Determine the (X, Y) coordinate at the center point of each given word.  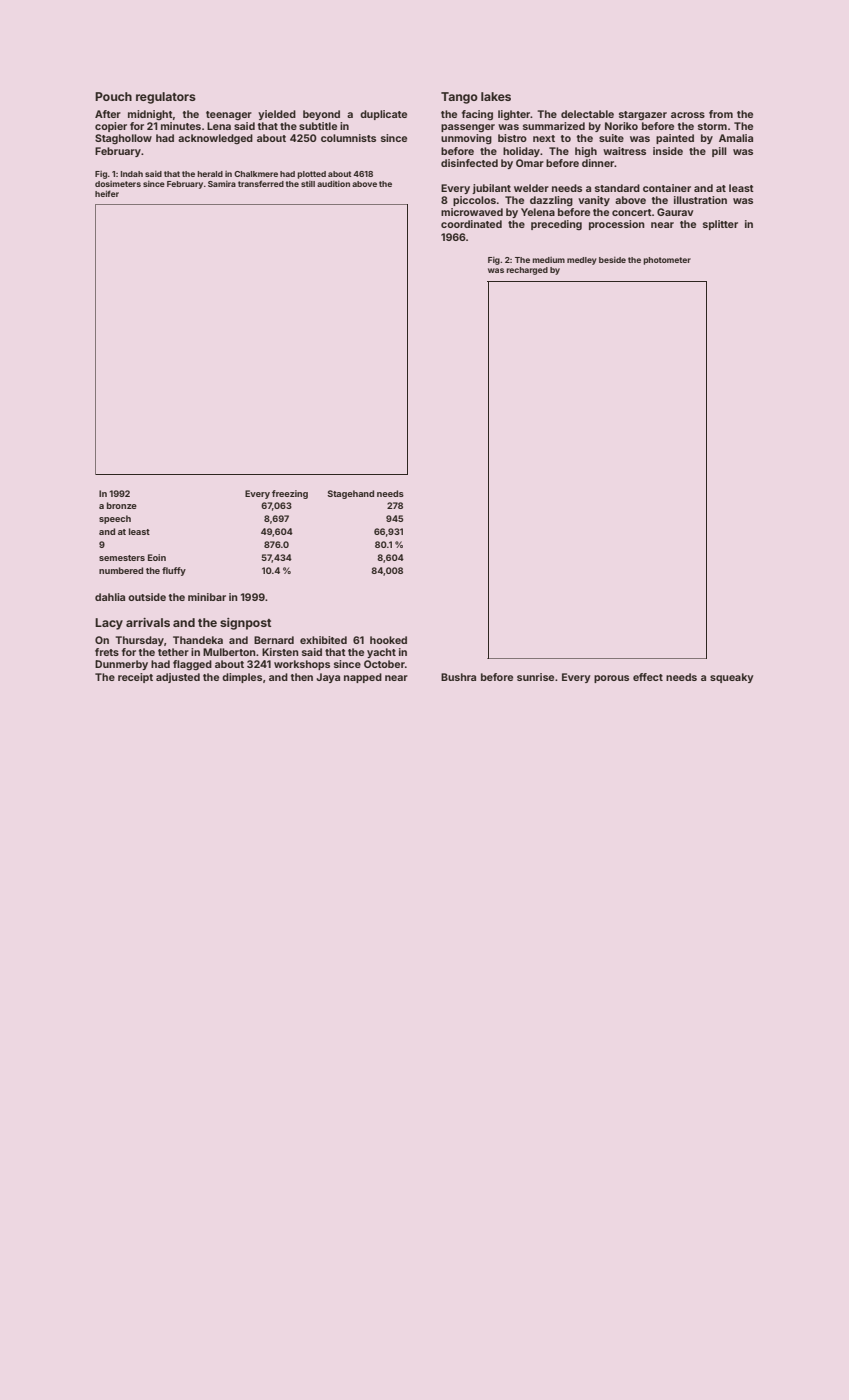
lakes (496, 96)
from (721, 114)
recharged (527, 271)
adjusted (178, 678)
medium (548, 260)
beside (612, 260)
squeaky (732, 678)
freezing (290, 494)
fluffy (174, 571)
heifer (107, 193)
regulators (166, 98)
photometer (667, 261)
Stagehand (350, 494)
